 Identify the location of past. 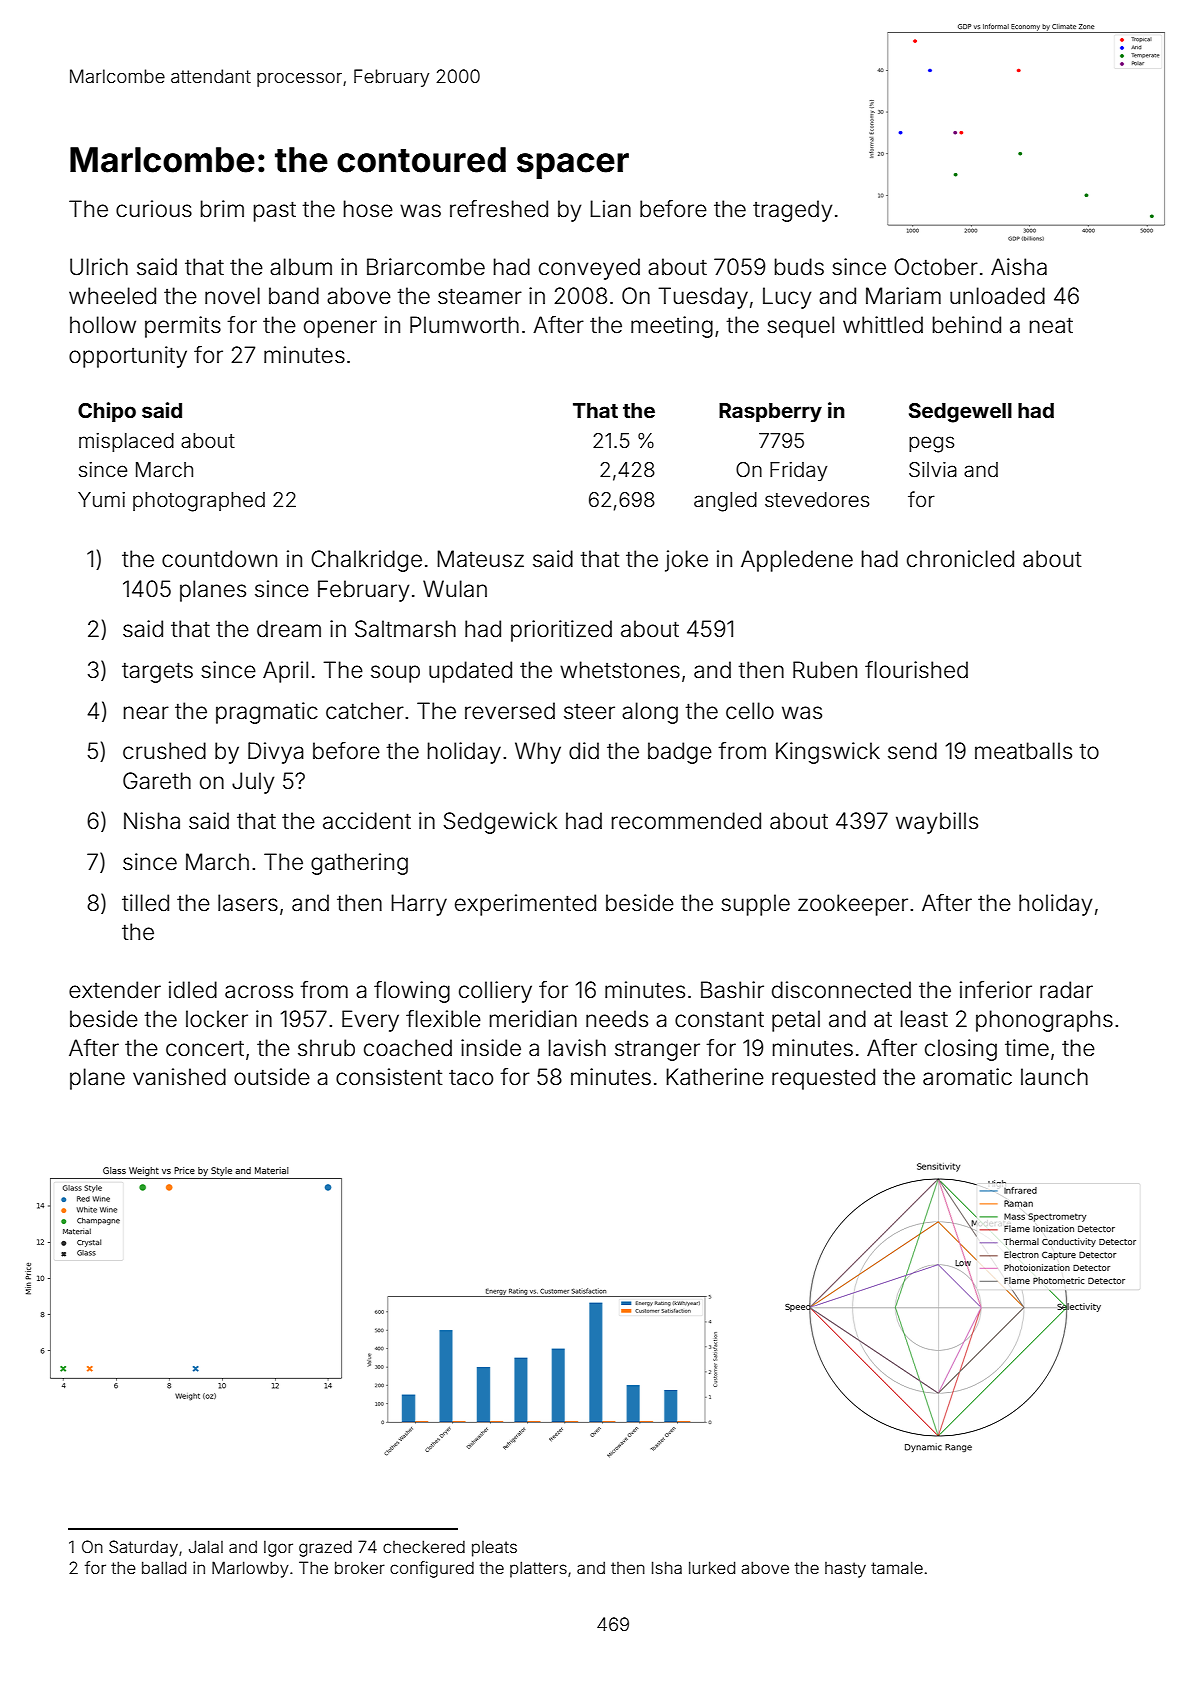
(275, 211).
